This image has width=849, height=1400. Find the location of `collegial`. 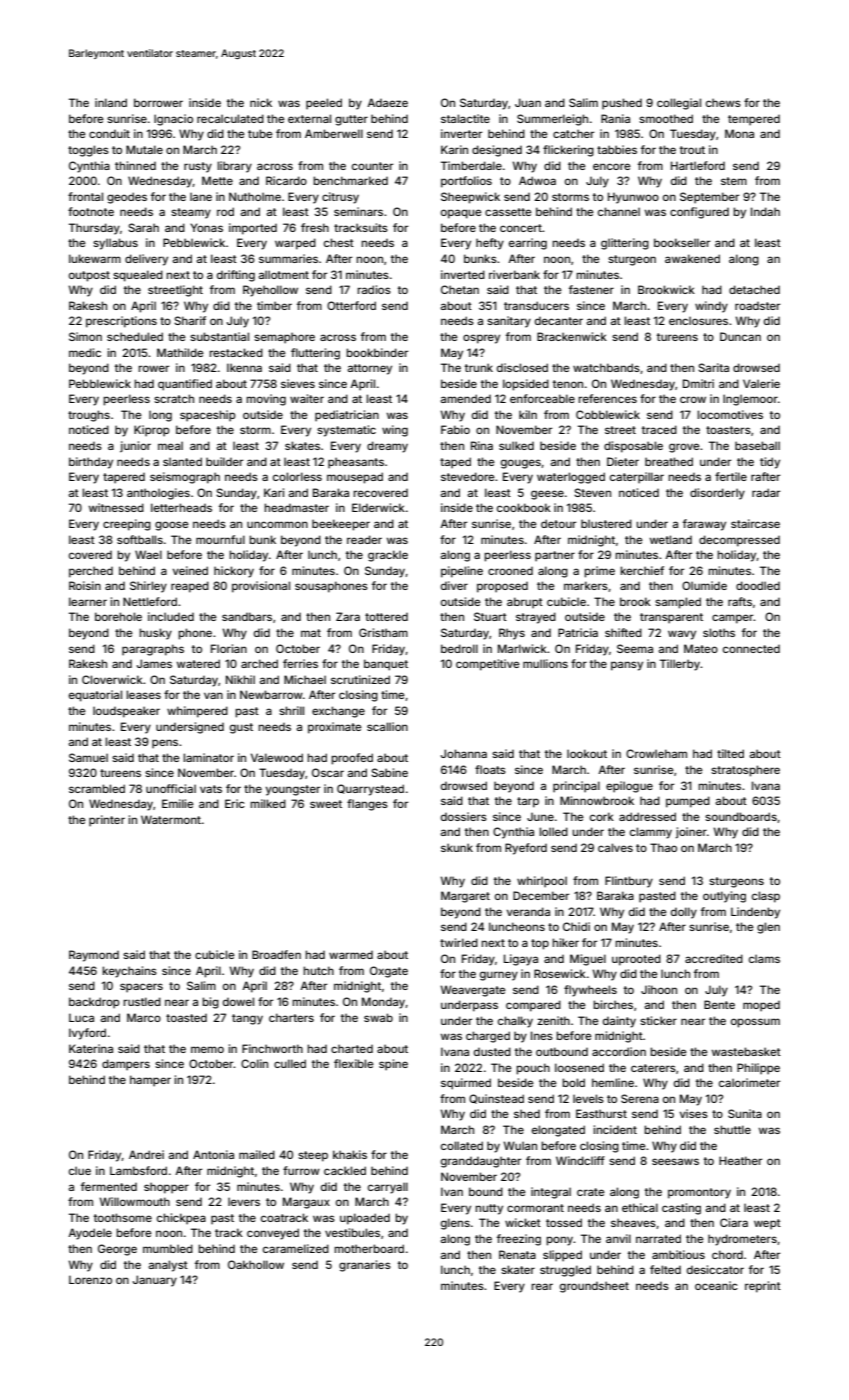

collegial is located at coordinates (679, 104).
